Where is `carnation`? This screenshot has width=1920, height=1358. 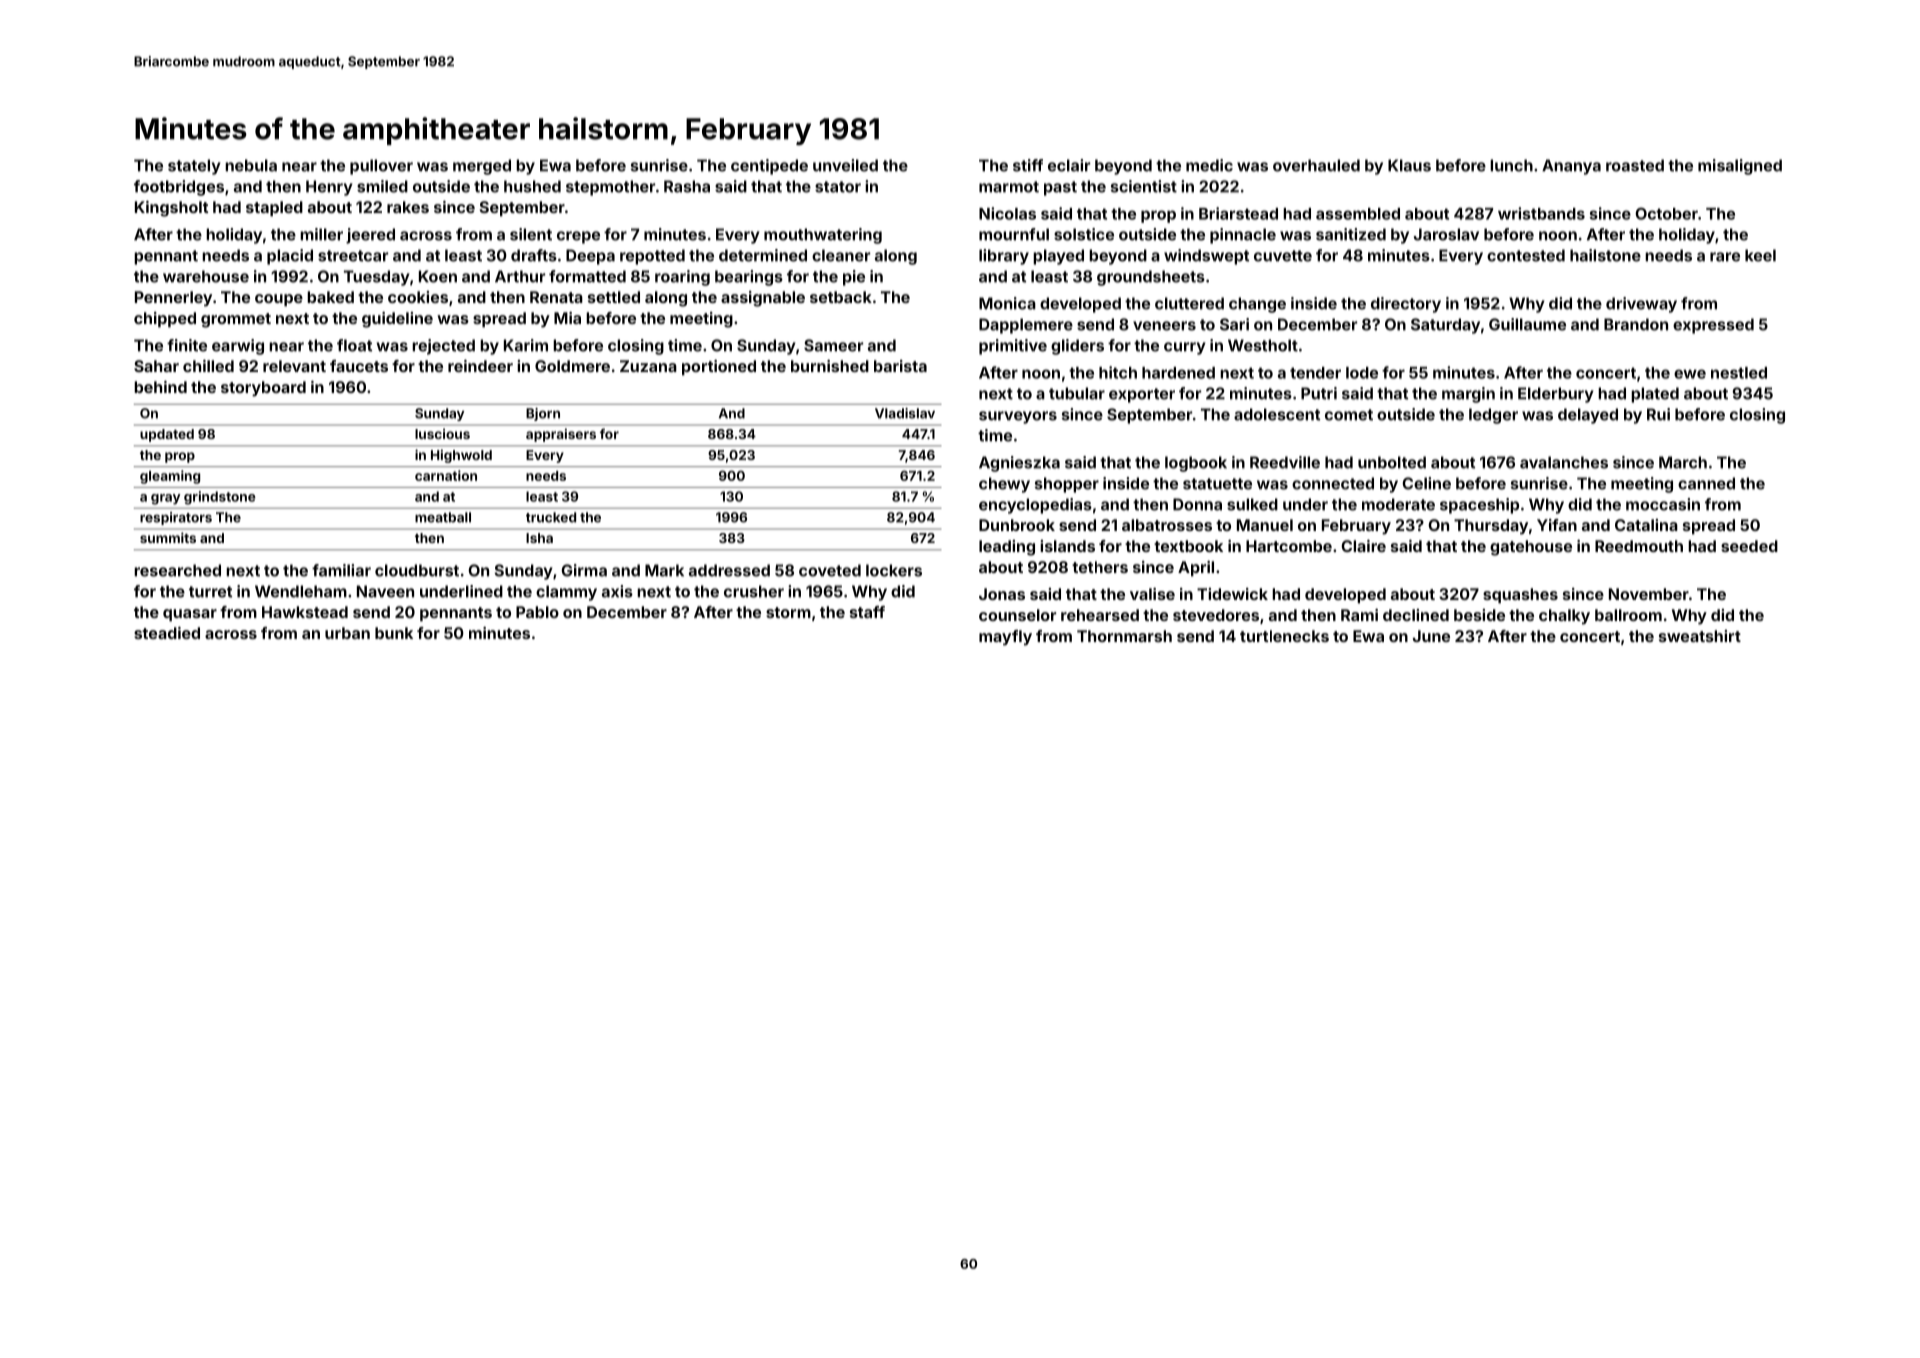
carnation is located at coordinates (446, 475).
